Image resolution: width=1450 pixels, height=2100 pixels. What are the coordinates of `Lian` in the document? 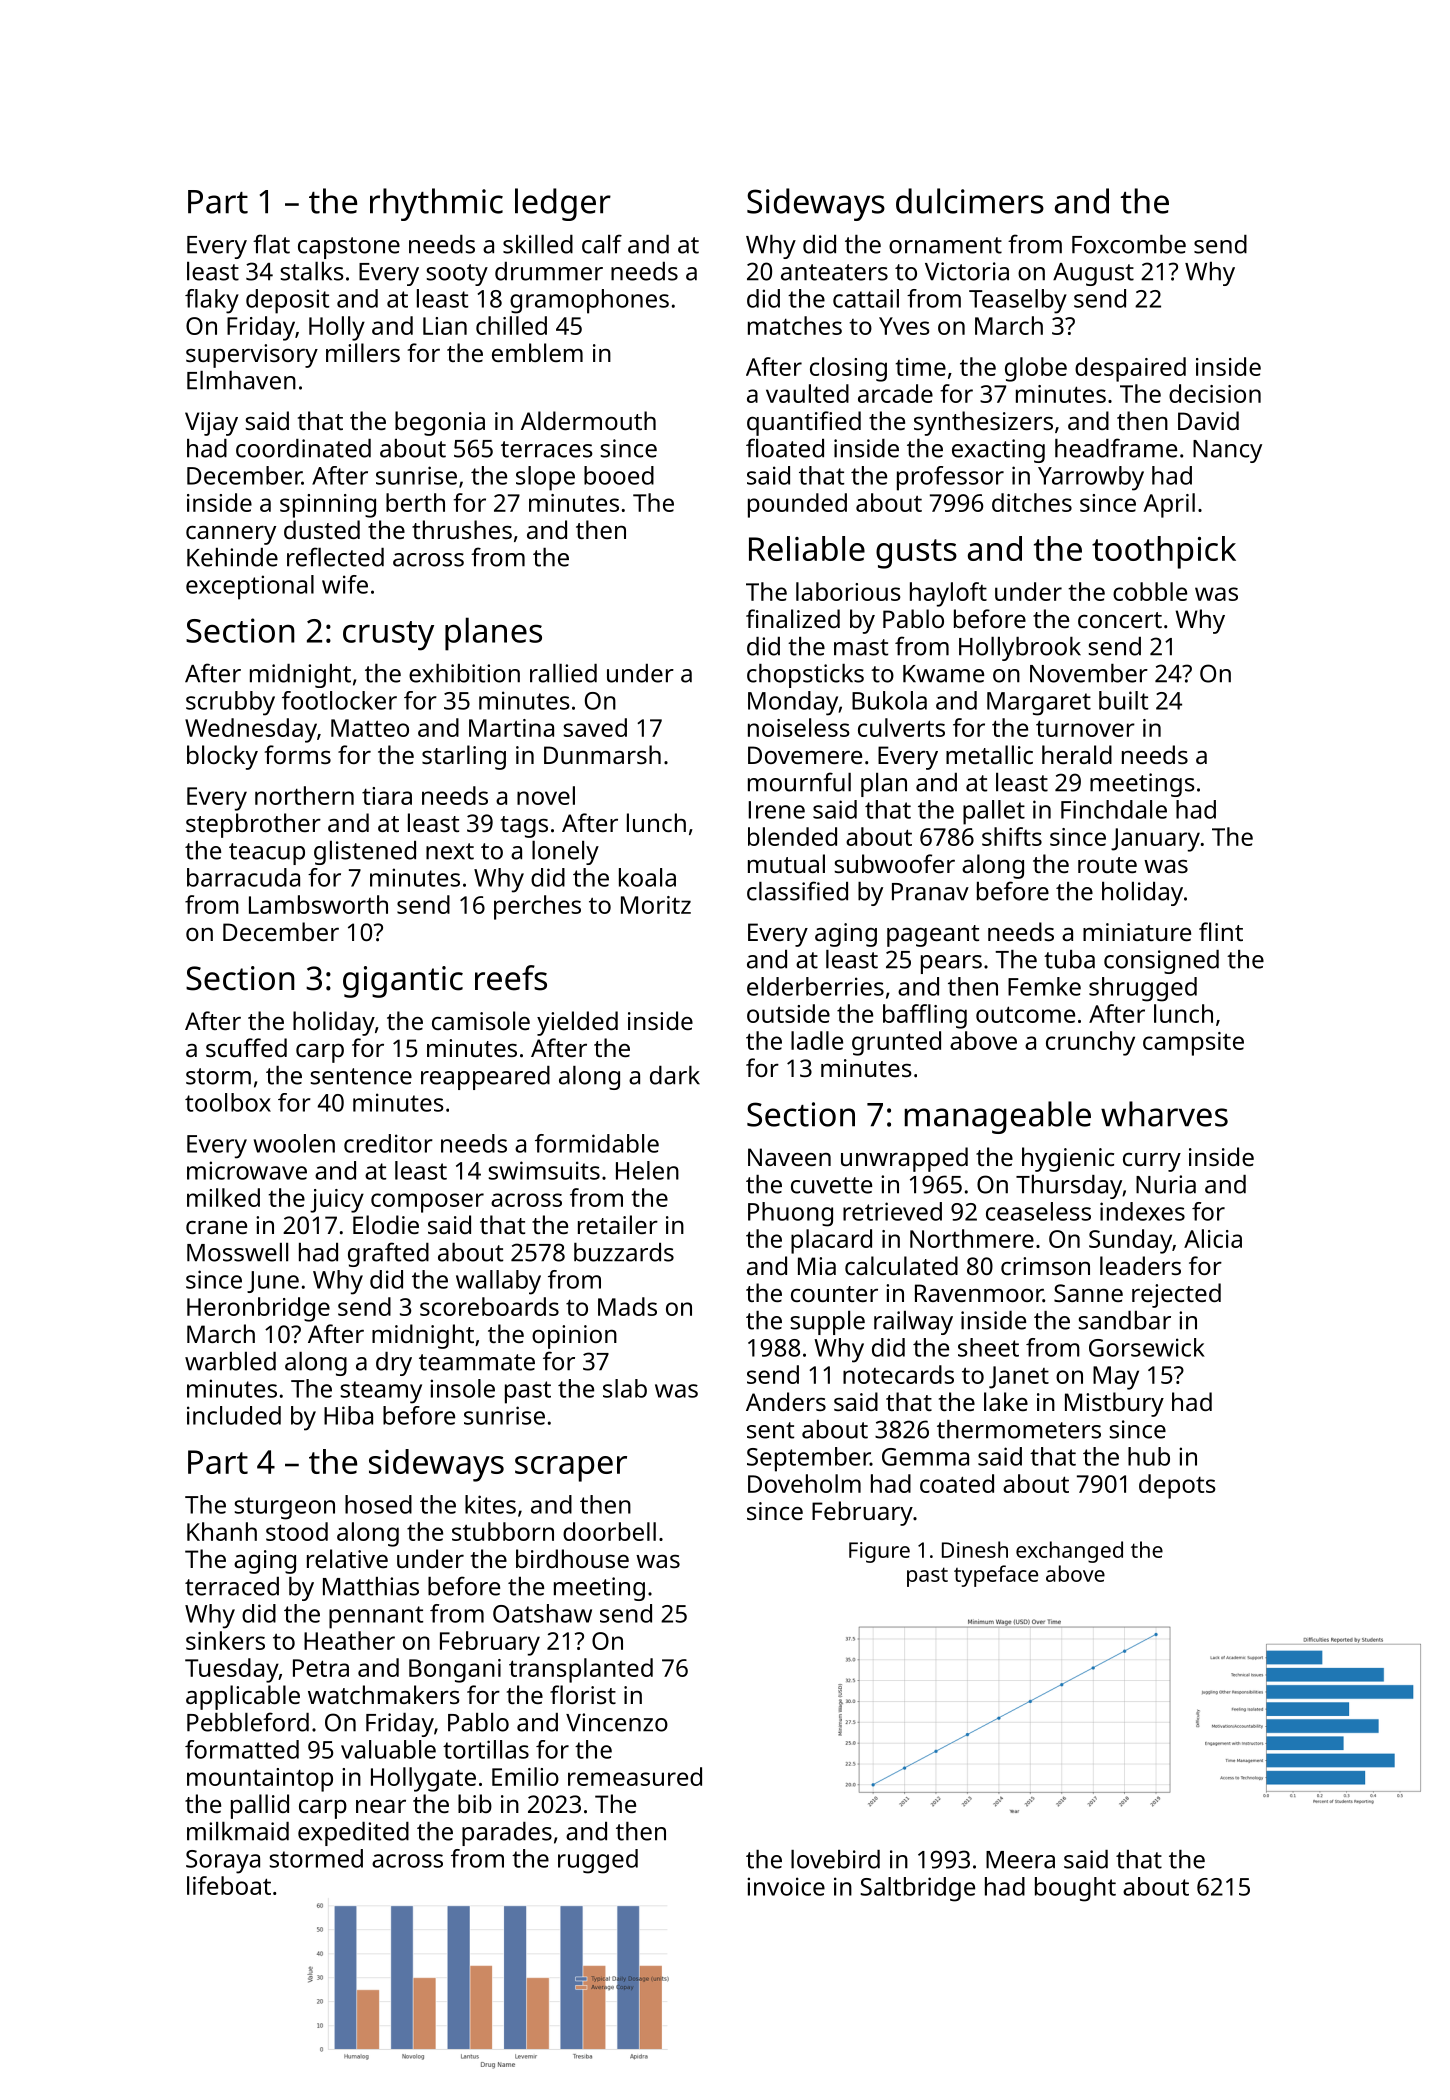 It's located at (445, 326).
